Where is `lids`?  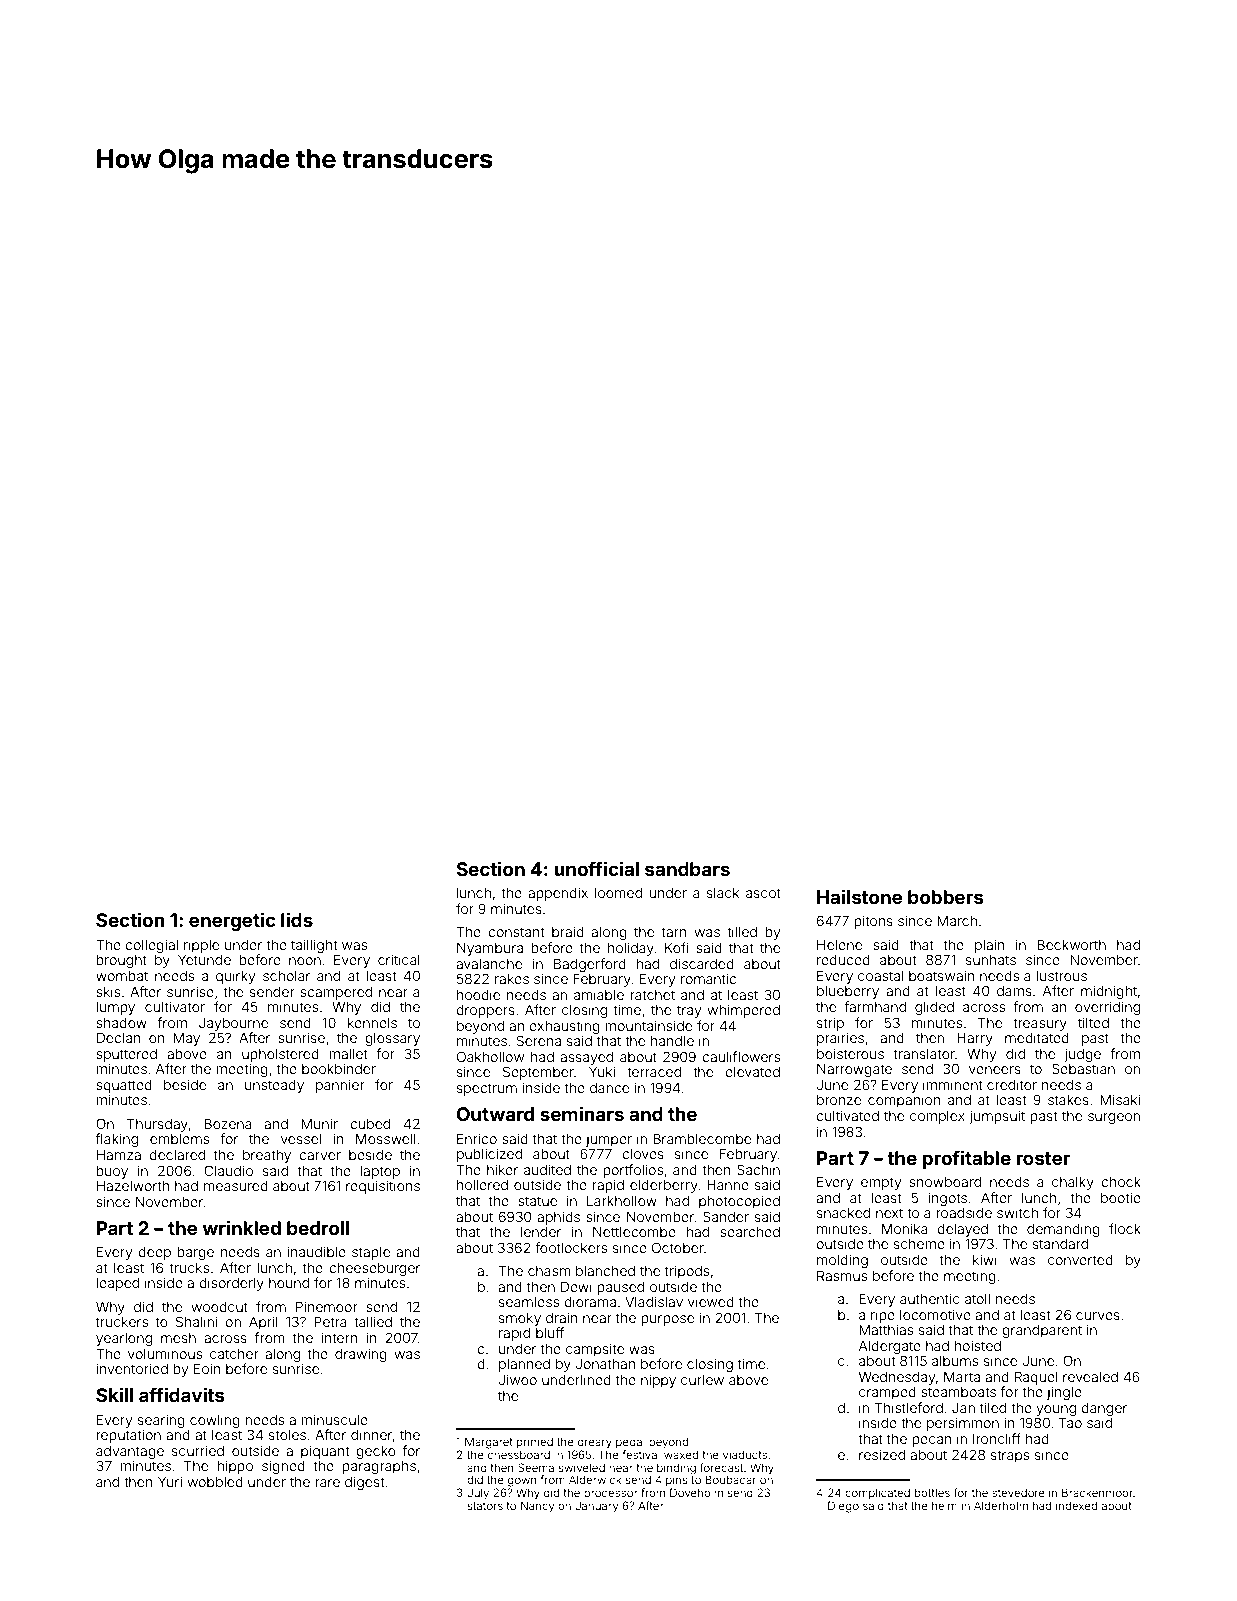 lids is located at coordinates (297, 919).
